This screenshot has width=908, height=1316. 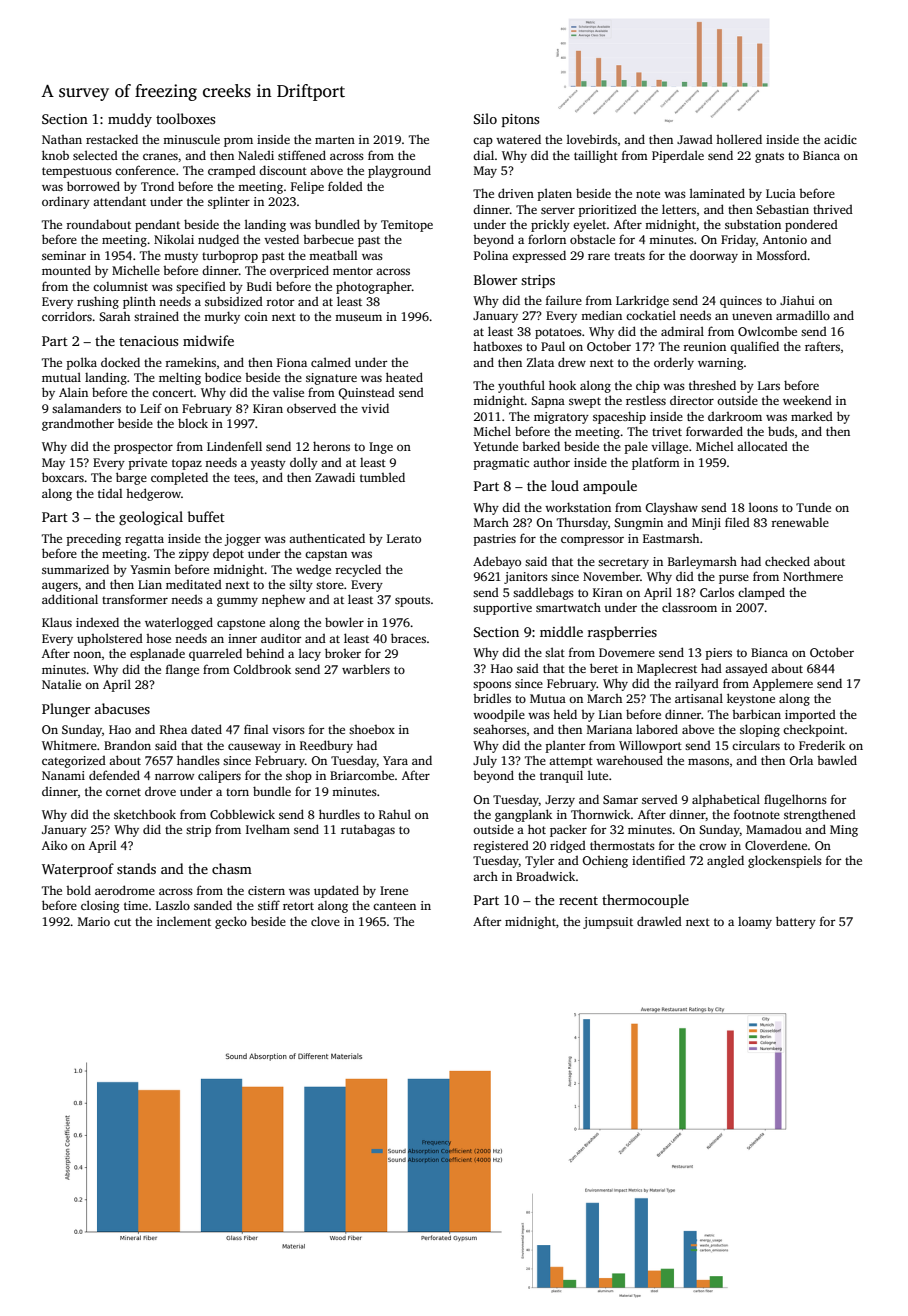 I want to click on private, so click(x=147, y=464).
